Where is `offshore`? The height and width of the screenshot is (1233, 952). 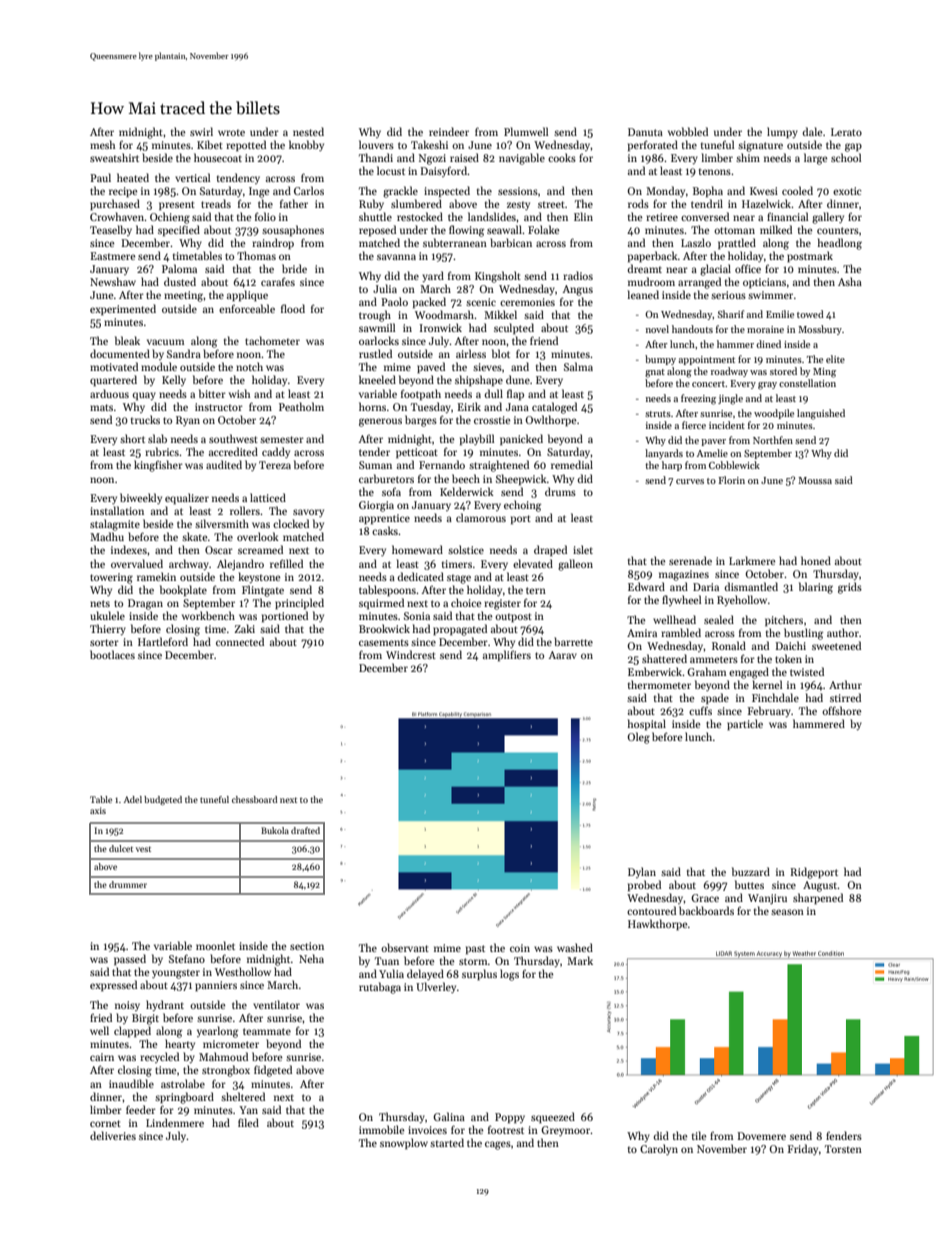 offshore is located at coordinates (842, 710).
